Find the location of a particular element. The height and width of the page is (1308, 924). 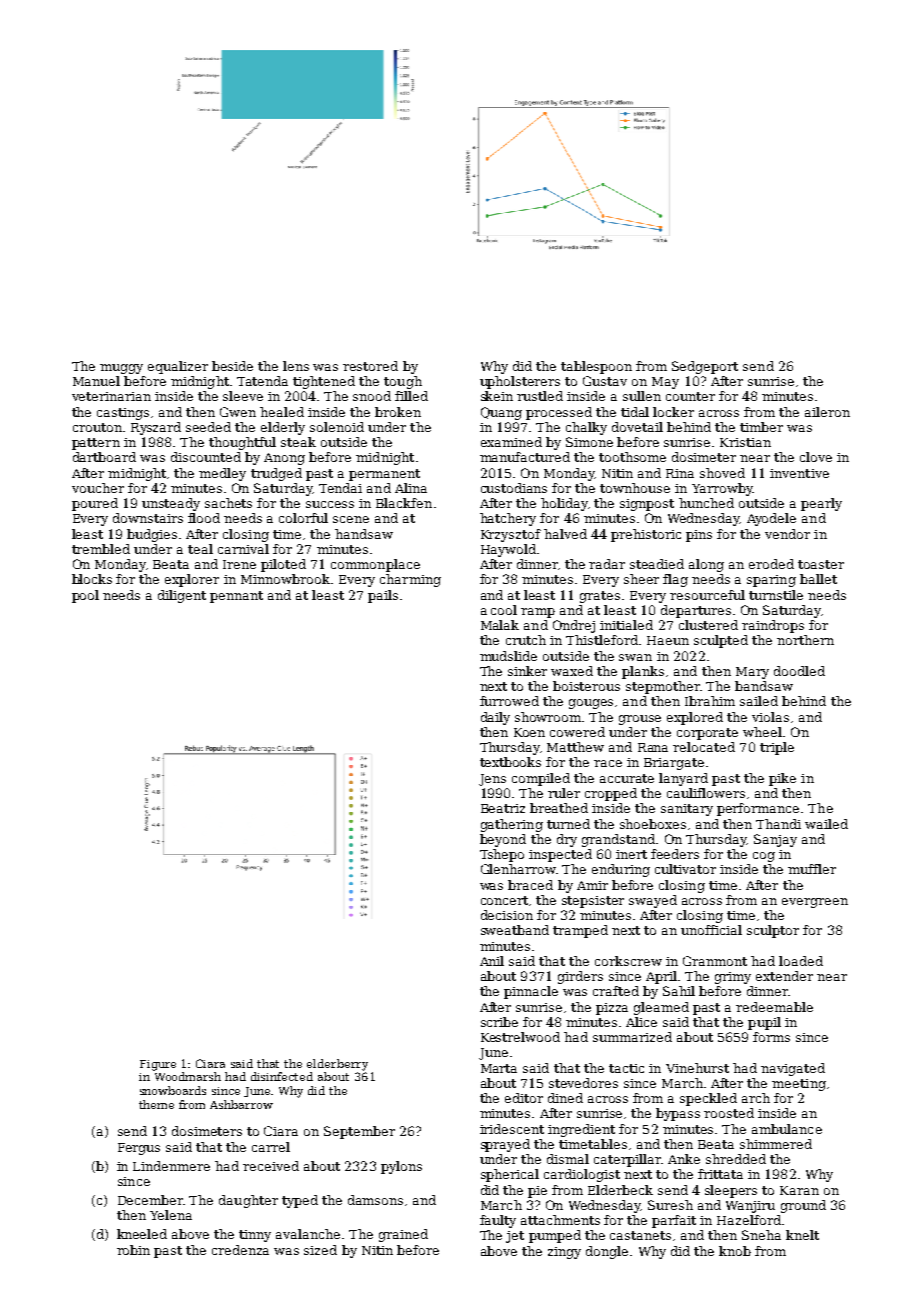

Haywold is located at coordinates (508, 550).
